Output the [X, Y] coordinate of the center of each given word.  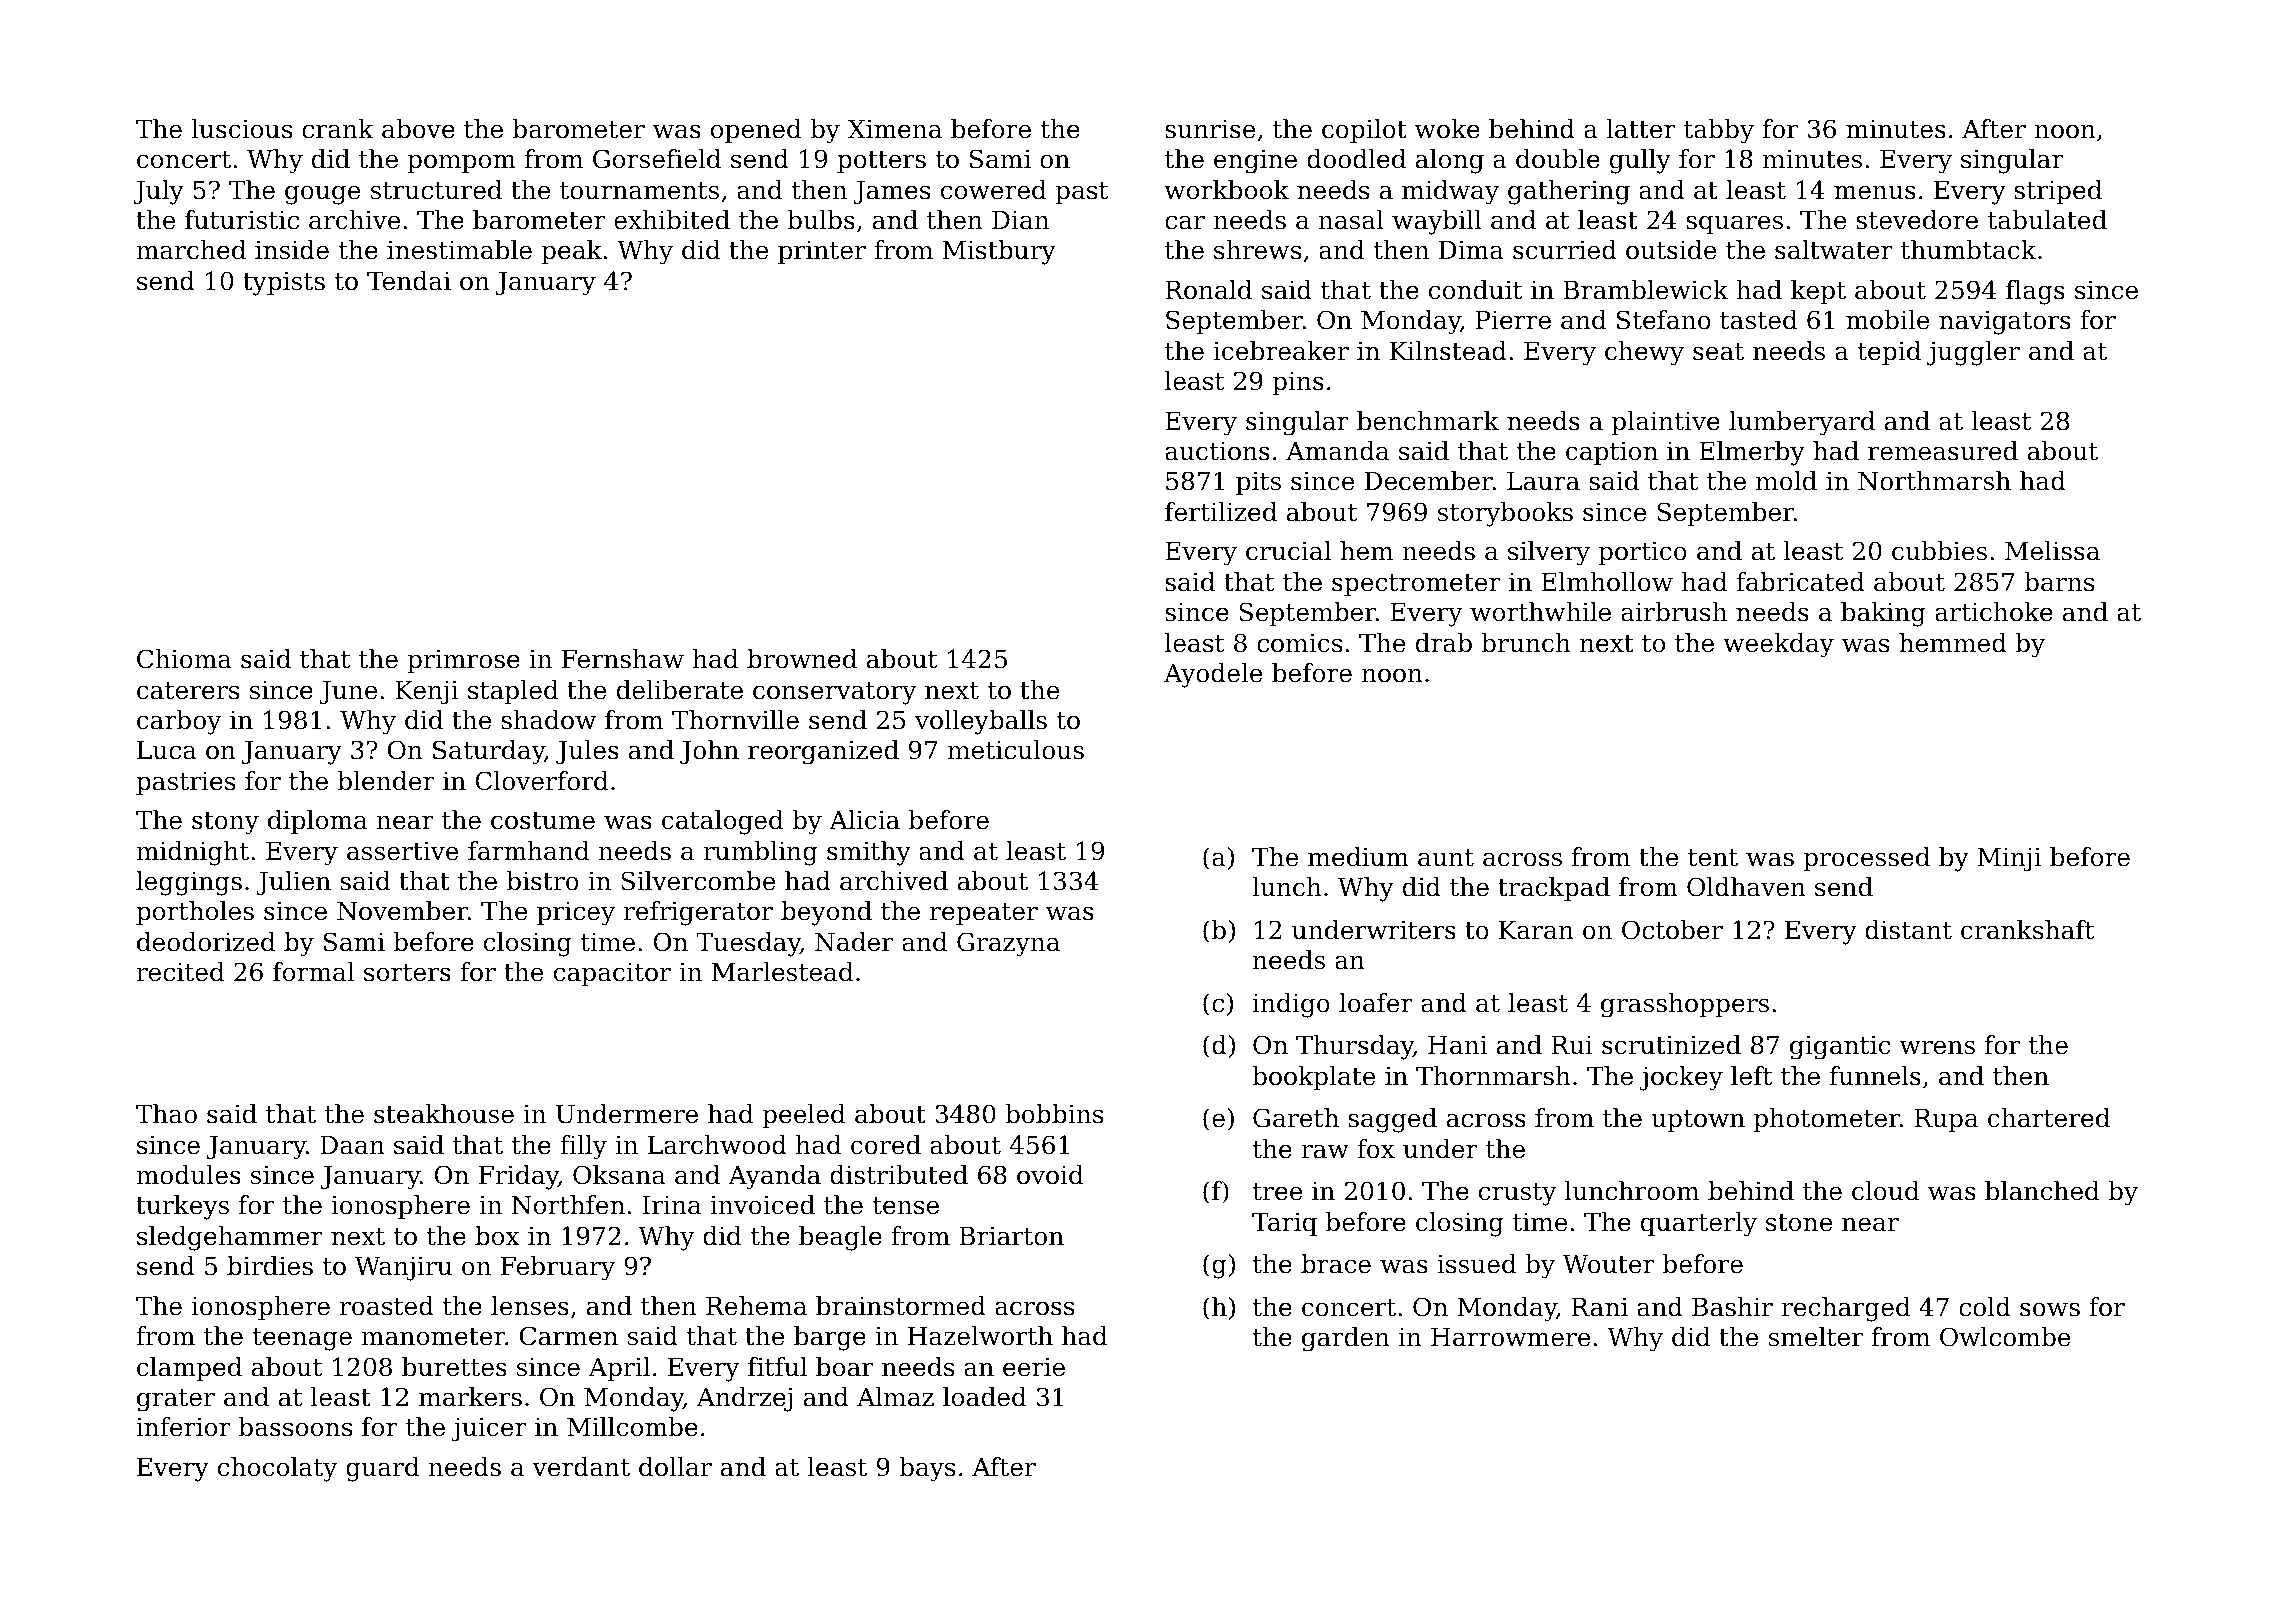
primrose [463, 661]
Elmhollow [1607, 582]
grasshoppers [1685, 1005]
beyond [826, 913]
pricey [576, 914]
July [158, 192]
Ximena [895, 129]
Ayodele [1213, 675]
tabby [1719, 131]
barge [830, 1338]
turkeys [182, 1207]
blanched [2042, 1191]
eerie [1034, 1367]
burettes [454, 1367]
